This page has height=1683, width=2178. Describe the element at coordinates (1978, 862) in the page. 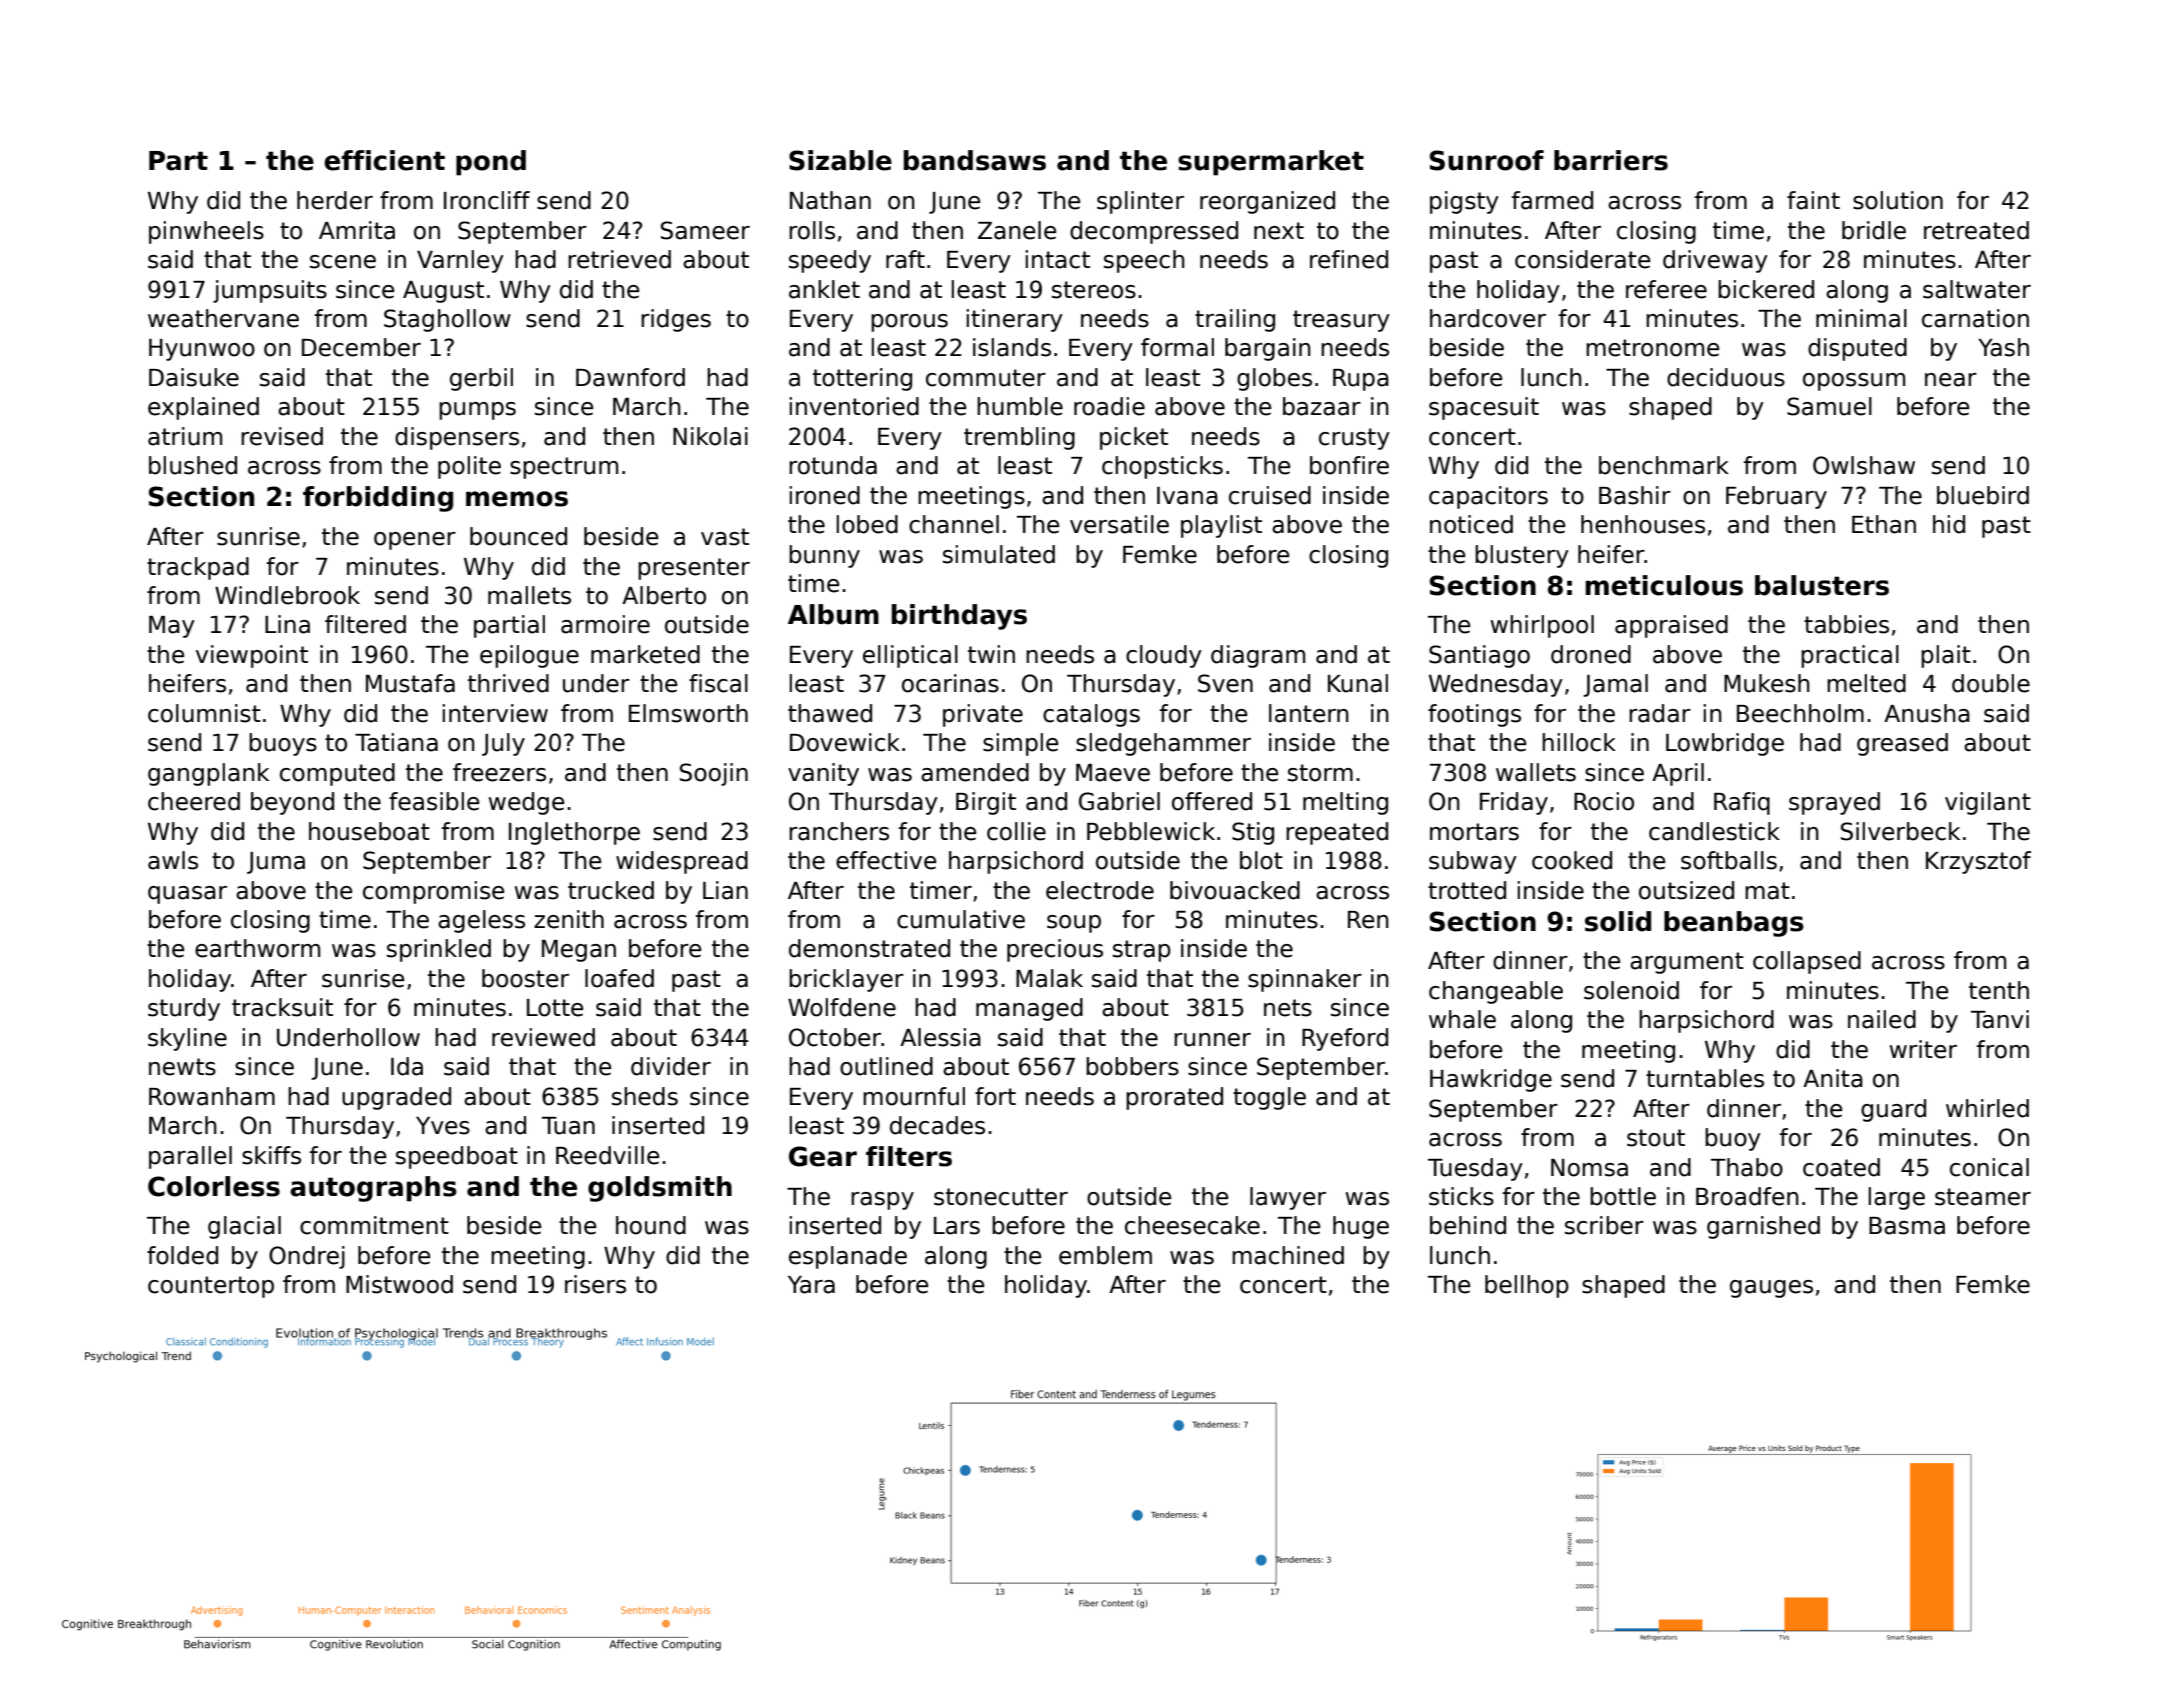

I see `Krzysztof` at that location.
